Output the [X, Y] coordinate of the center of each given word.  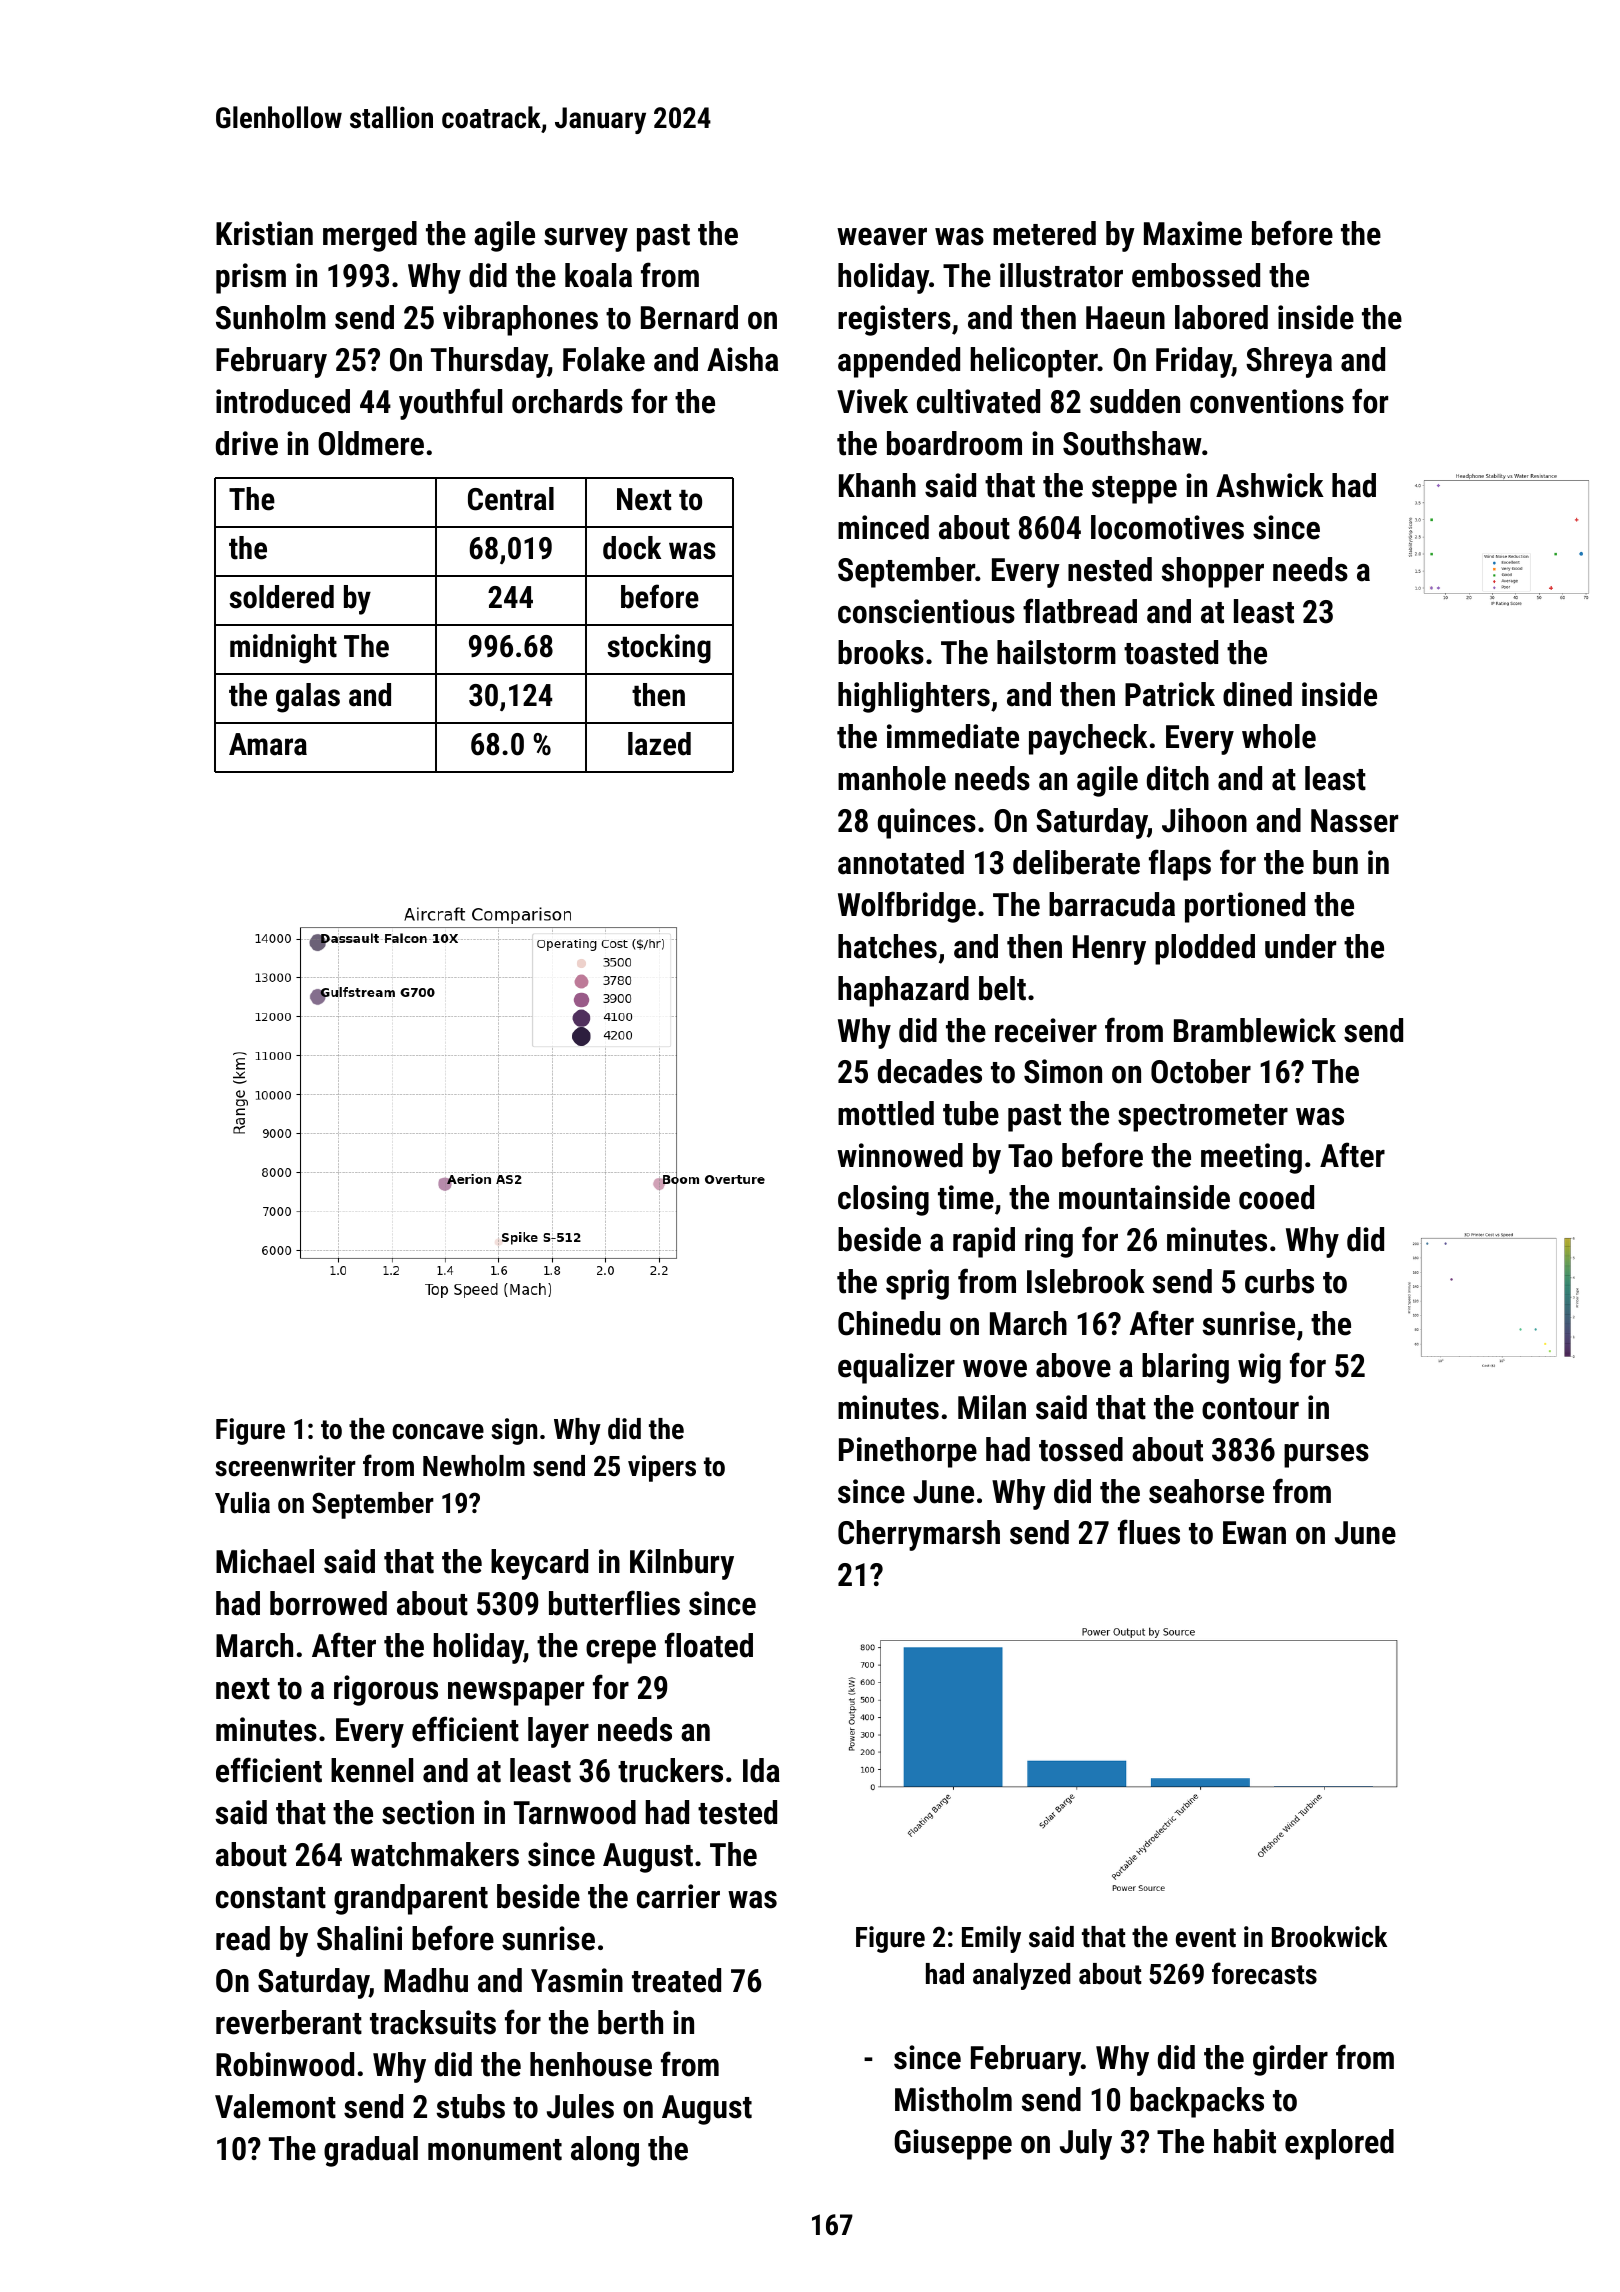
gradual [371, 2151]
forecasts [1264, 1973]
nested [1110, 569]
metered [1044, 233]
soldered [281, 597]
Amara [268, 744]
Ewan [1254, 1533]
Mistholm [953, 2099]
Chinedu [889, 1323]
